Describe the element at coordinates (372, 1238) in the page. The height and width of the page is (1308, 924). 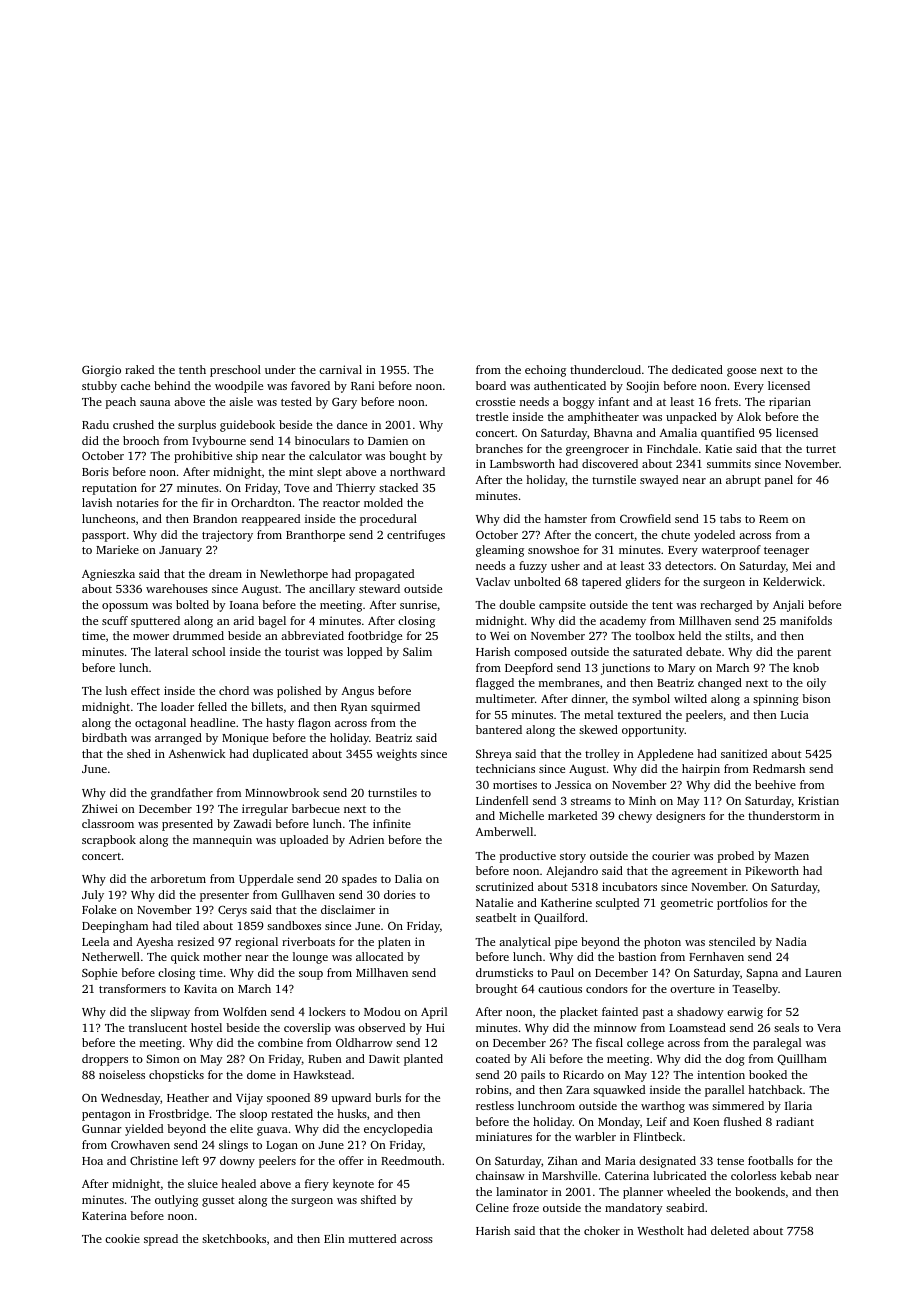
I see `muttered` at that location.
